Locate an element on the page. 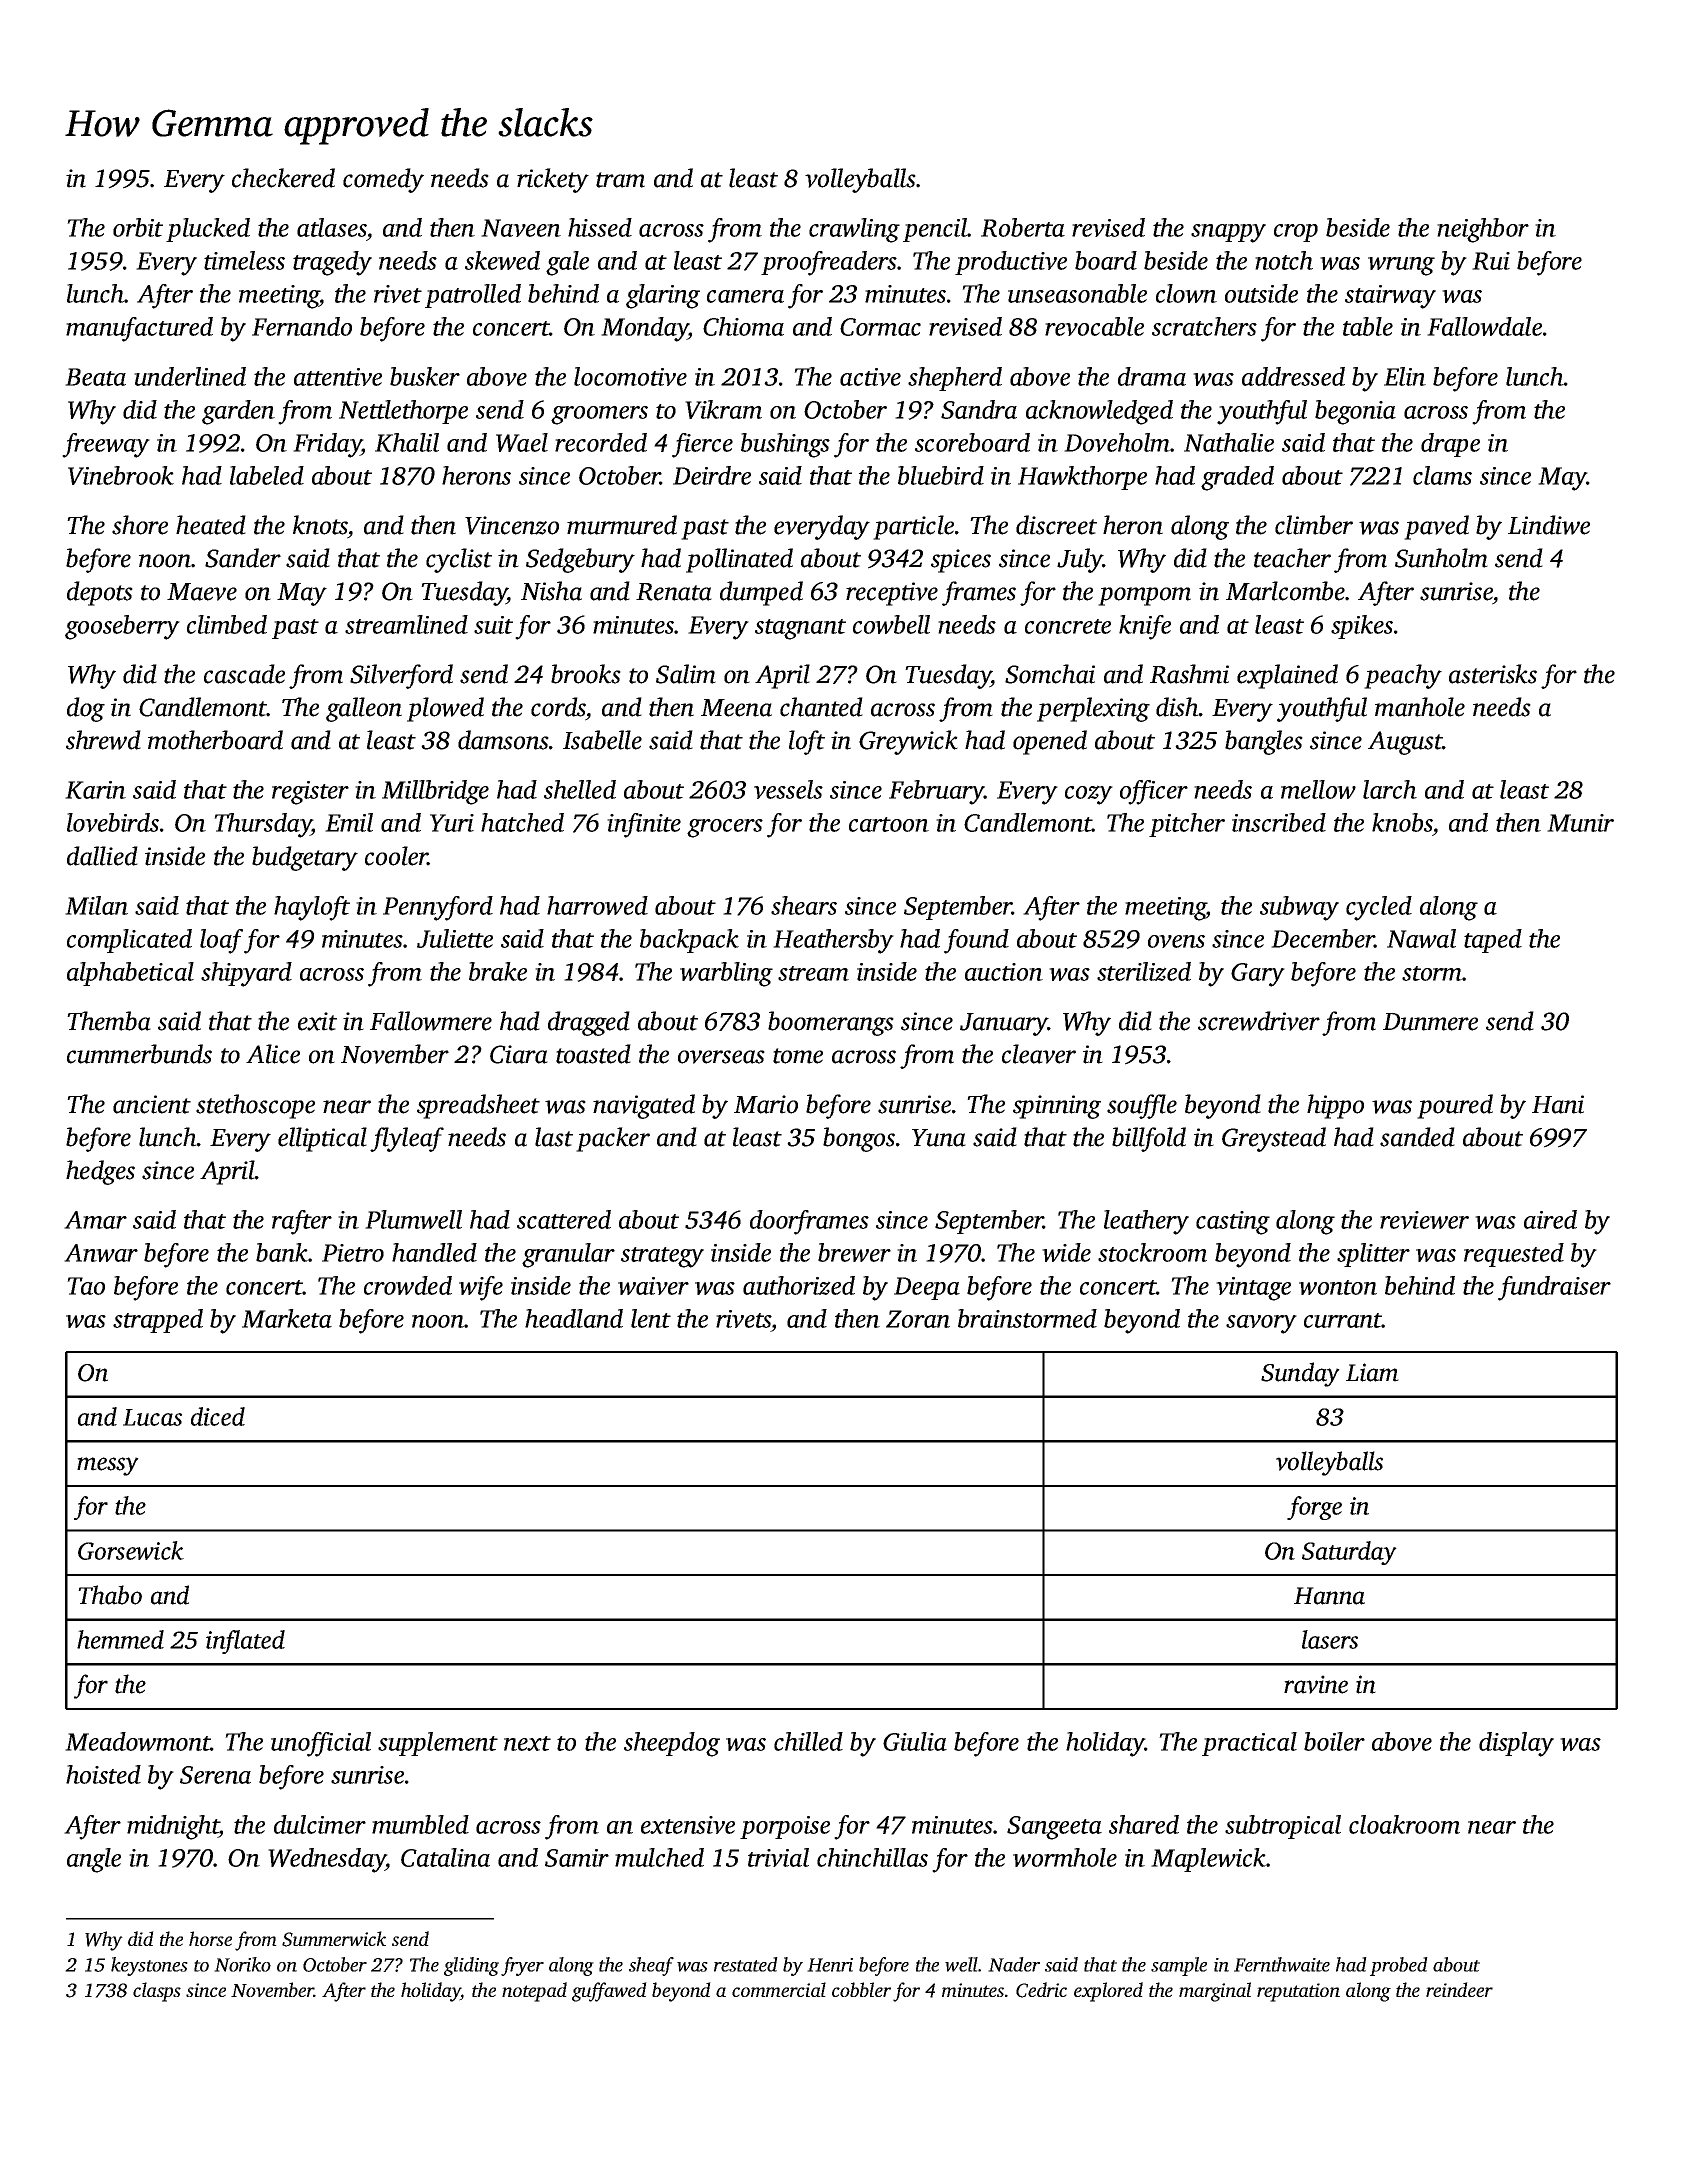 The width and height of the document is (1683, 2178). orbit is located at coordinates (138, 227).
